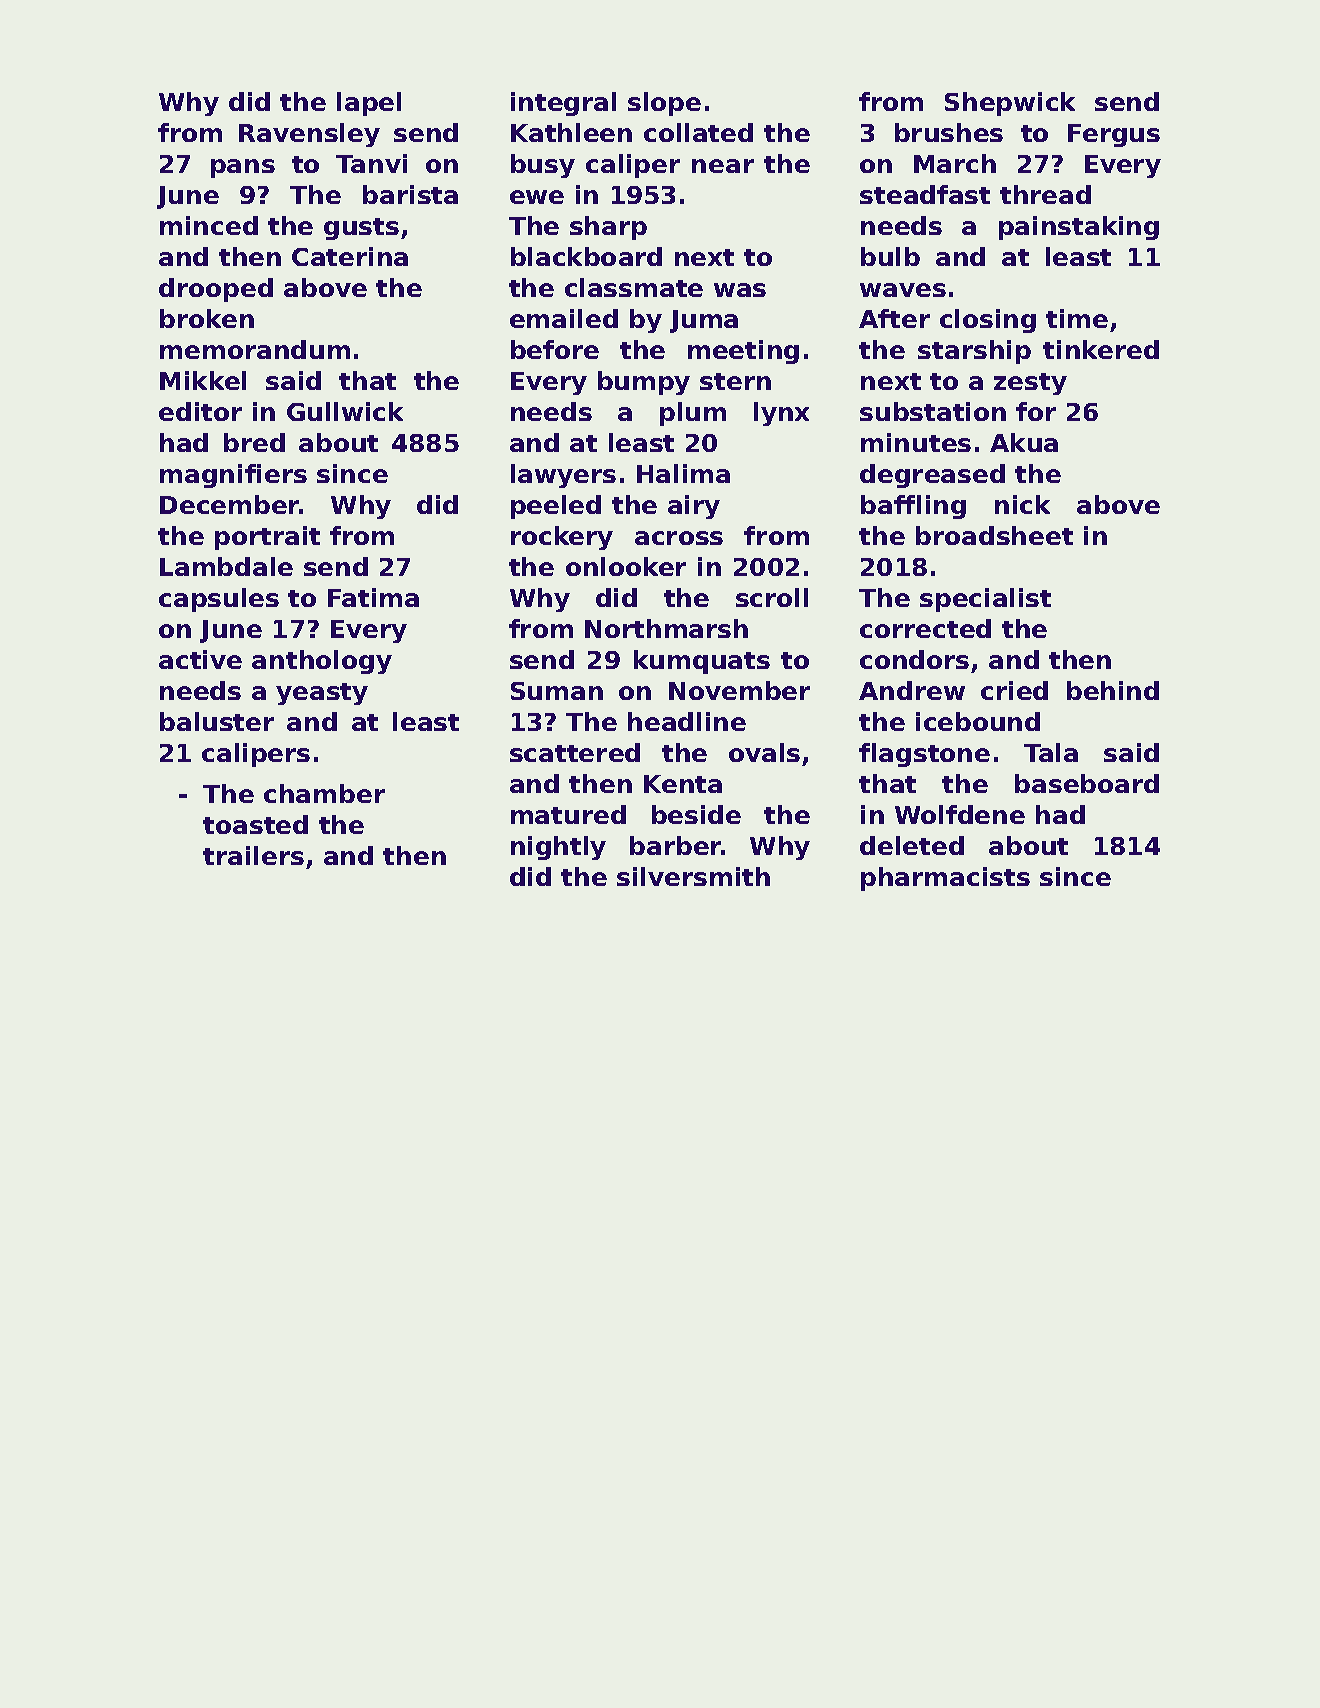 This page has height=1708, width=1320. I want to click on December, so click(230, 504).
